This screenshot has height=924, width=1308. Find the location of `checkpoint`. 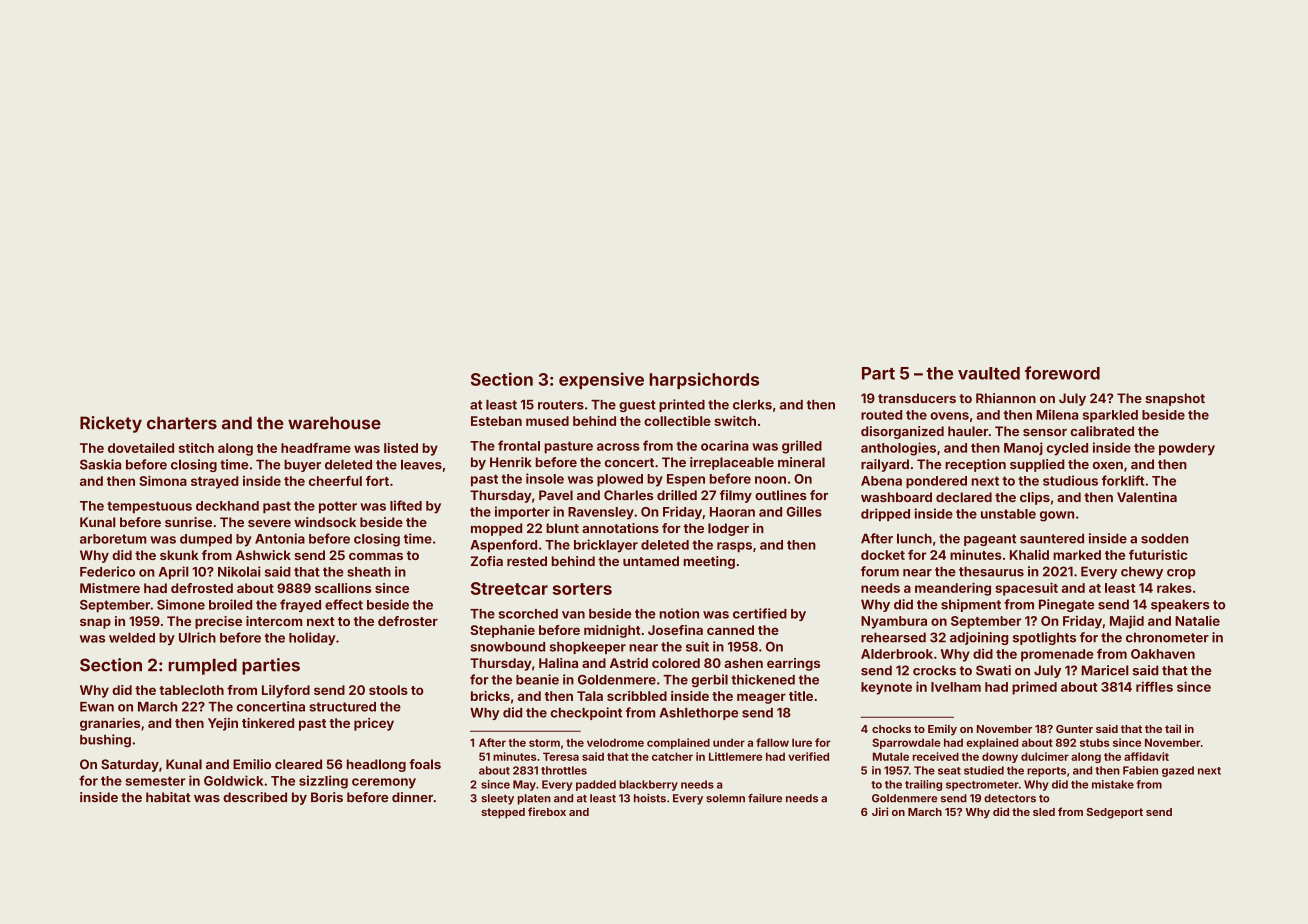

checkpoint is located at coordinates (586, 713).
